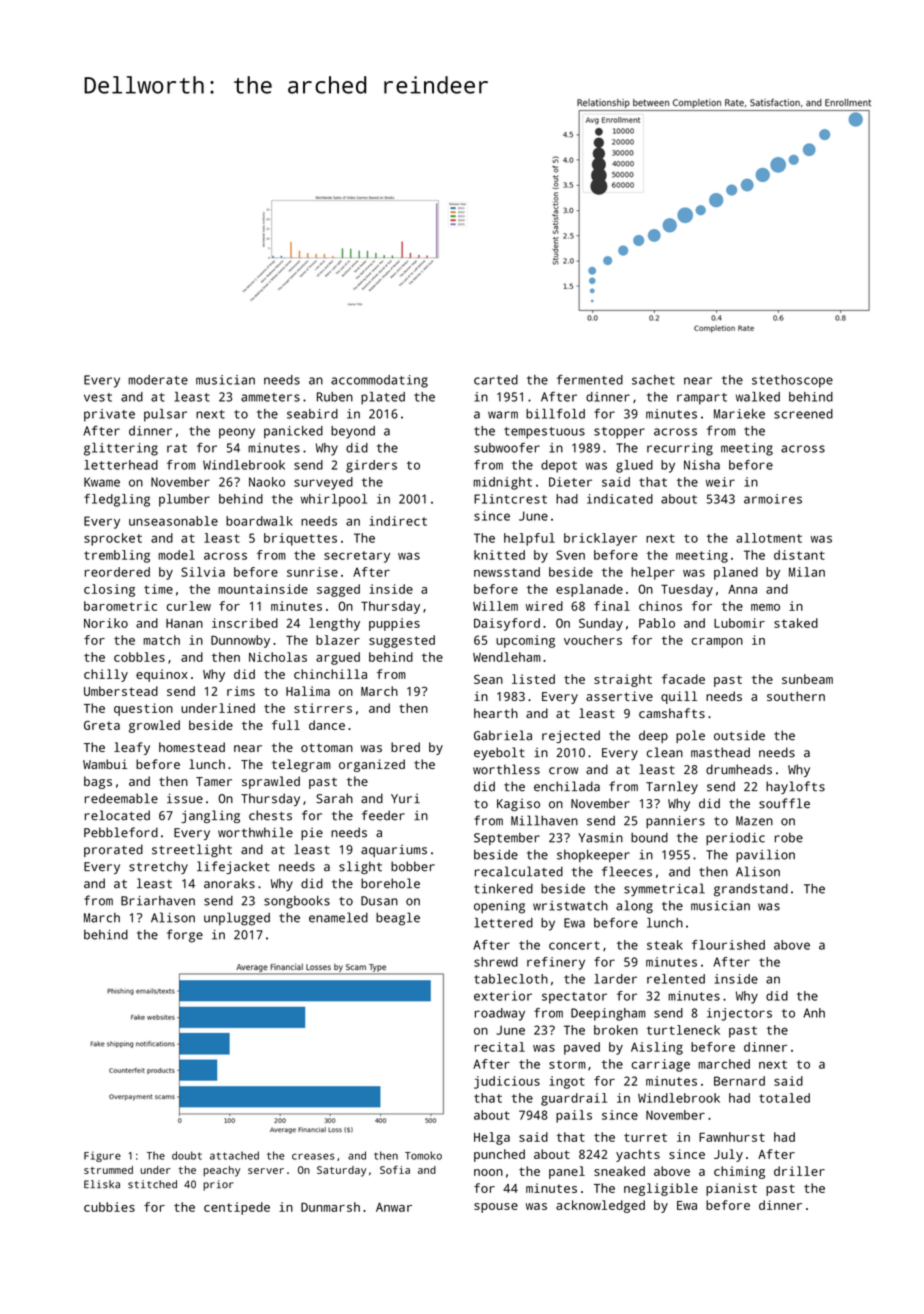  I want to click on Anh, so click(814, 1013).
